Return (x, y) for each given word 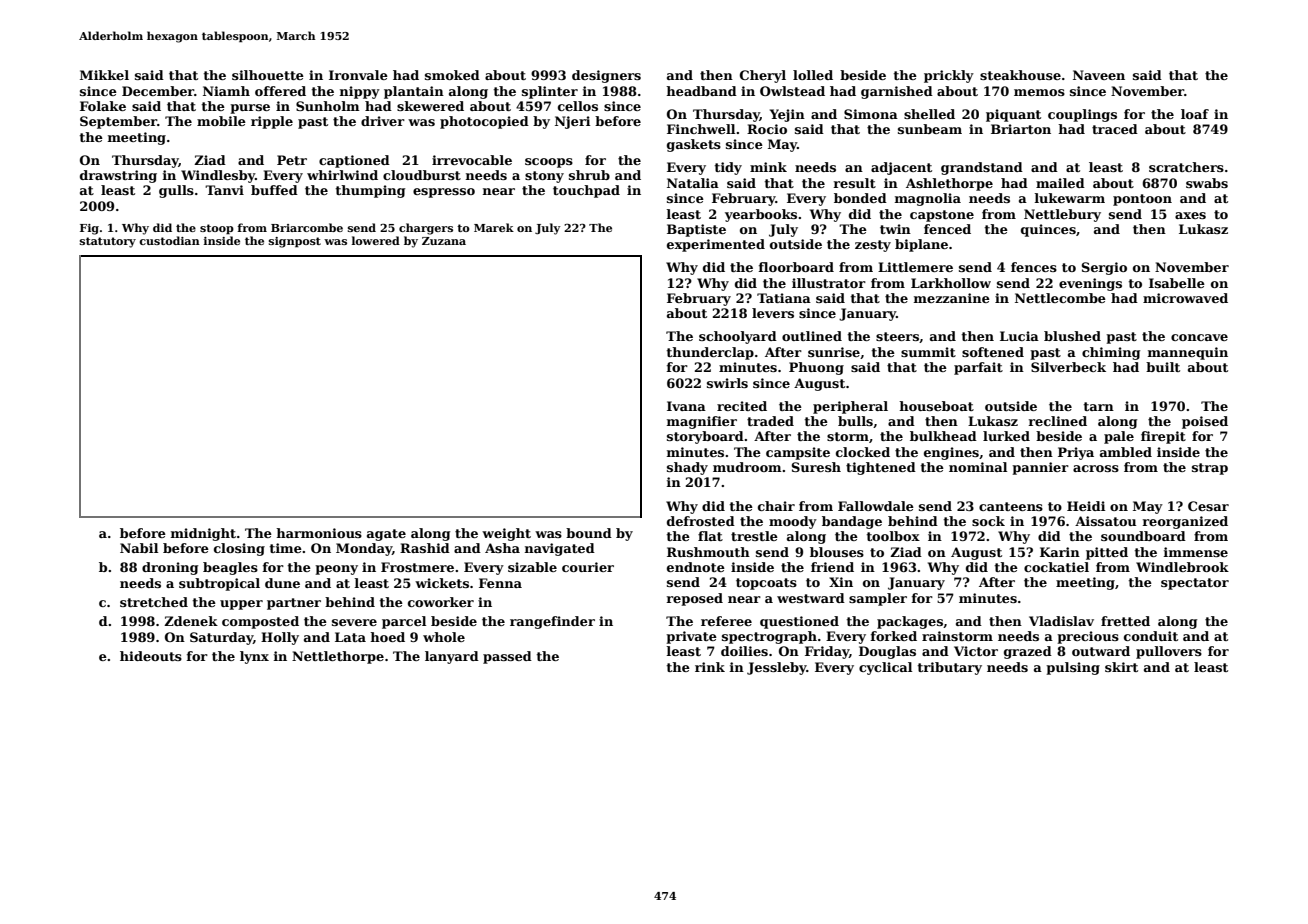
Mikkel (104, 75)
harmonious (319, 533)
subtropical (219, 584)
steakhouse (1020, 75)
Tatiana (784, 298)
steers (897, 336)
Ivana (686, 406)
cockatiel (1056, 567)
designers (606, 76)
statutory (108, 242)
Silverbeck (1068, 367)
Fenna (500, 583)
